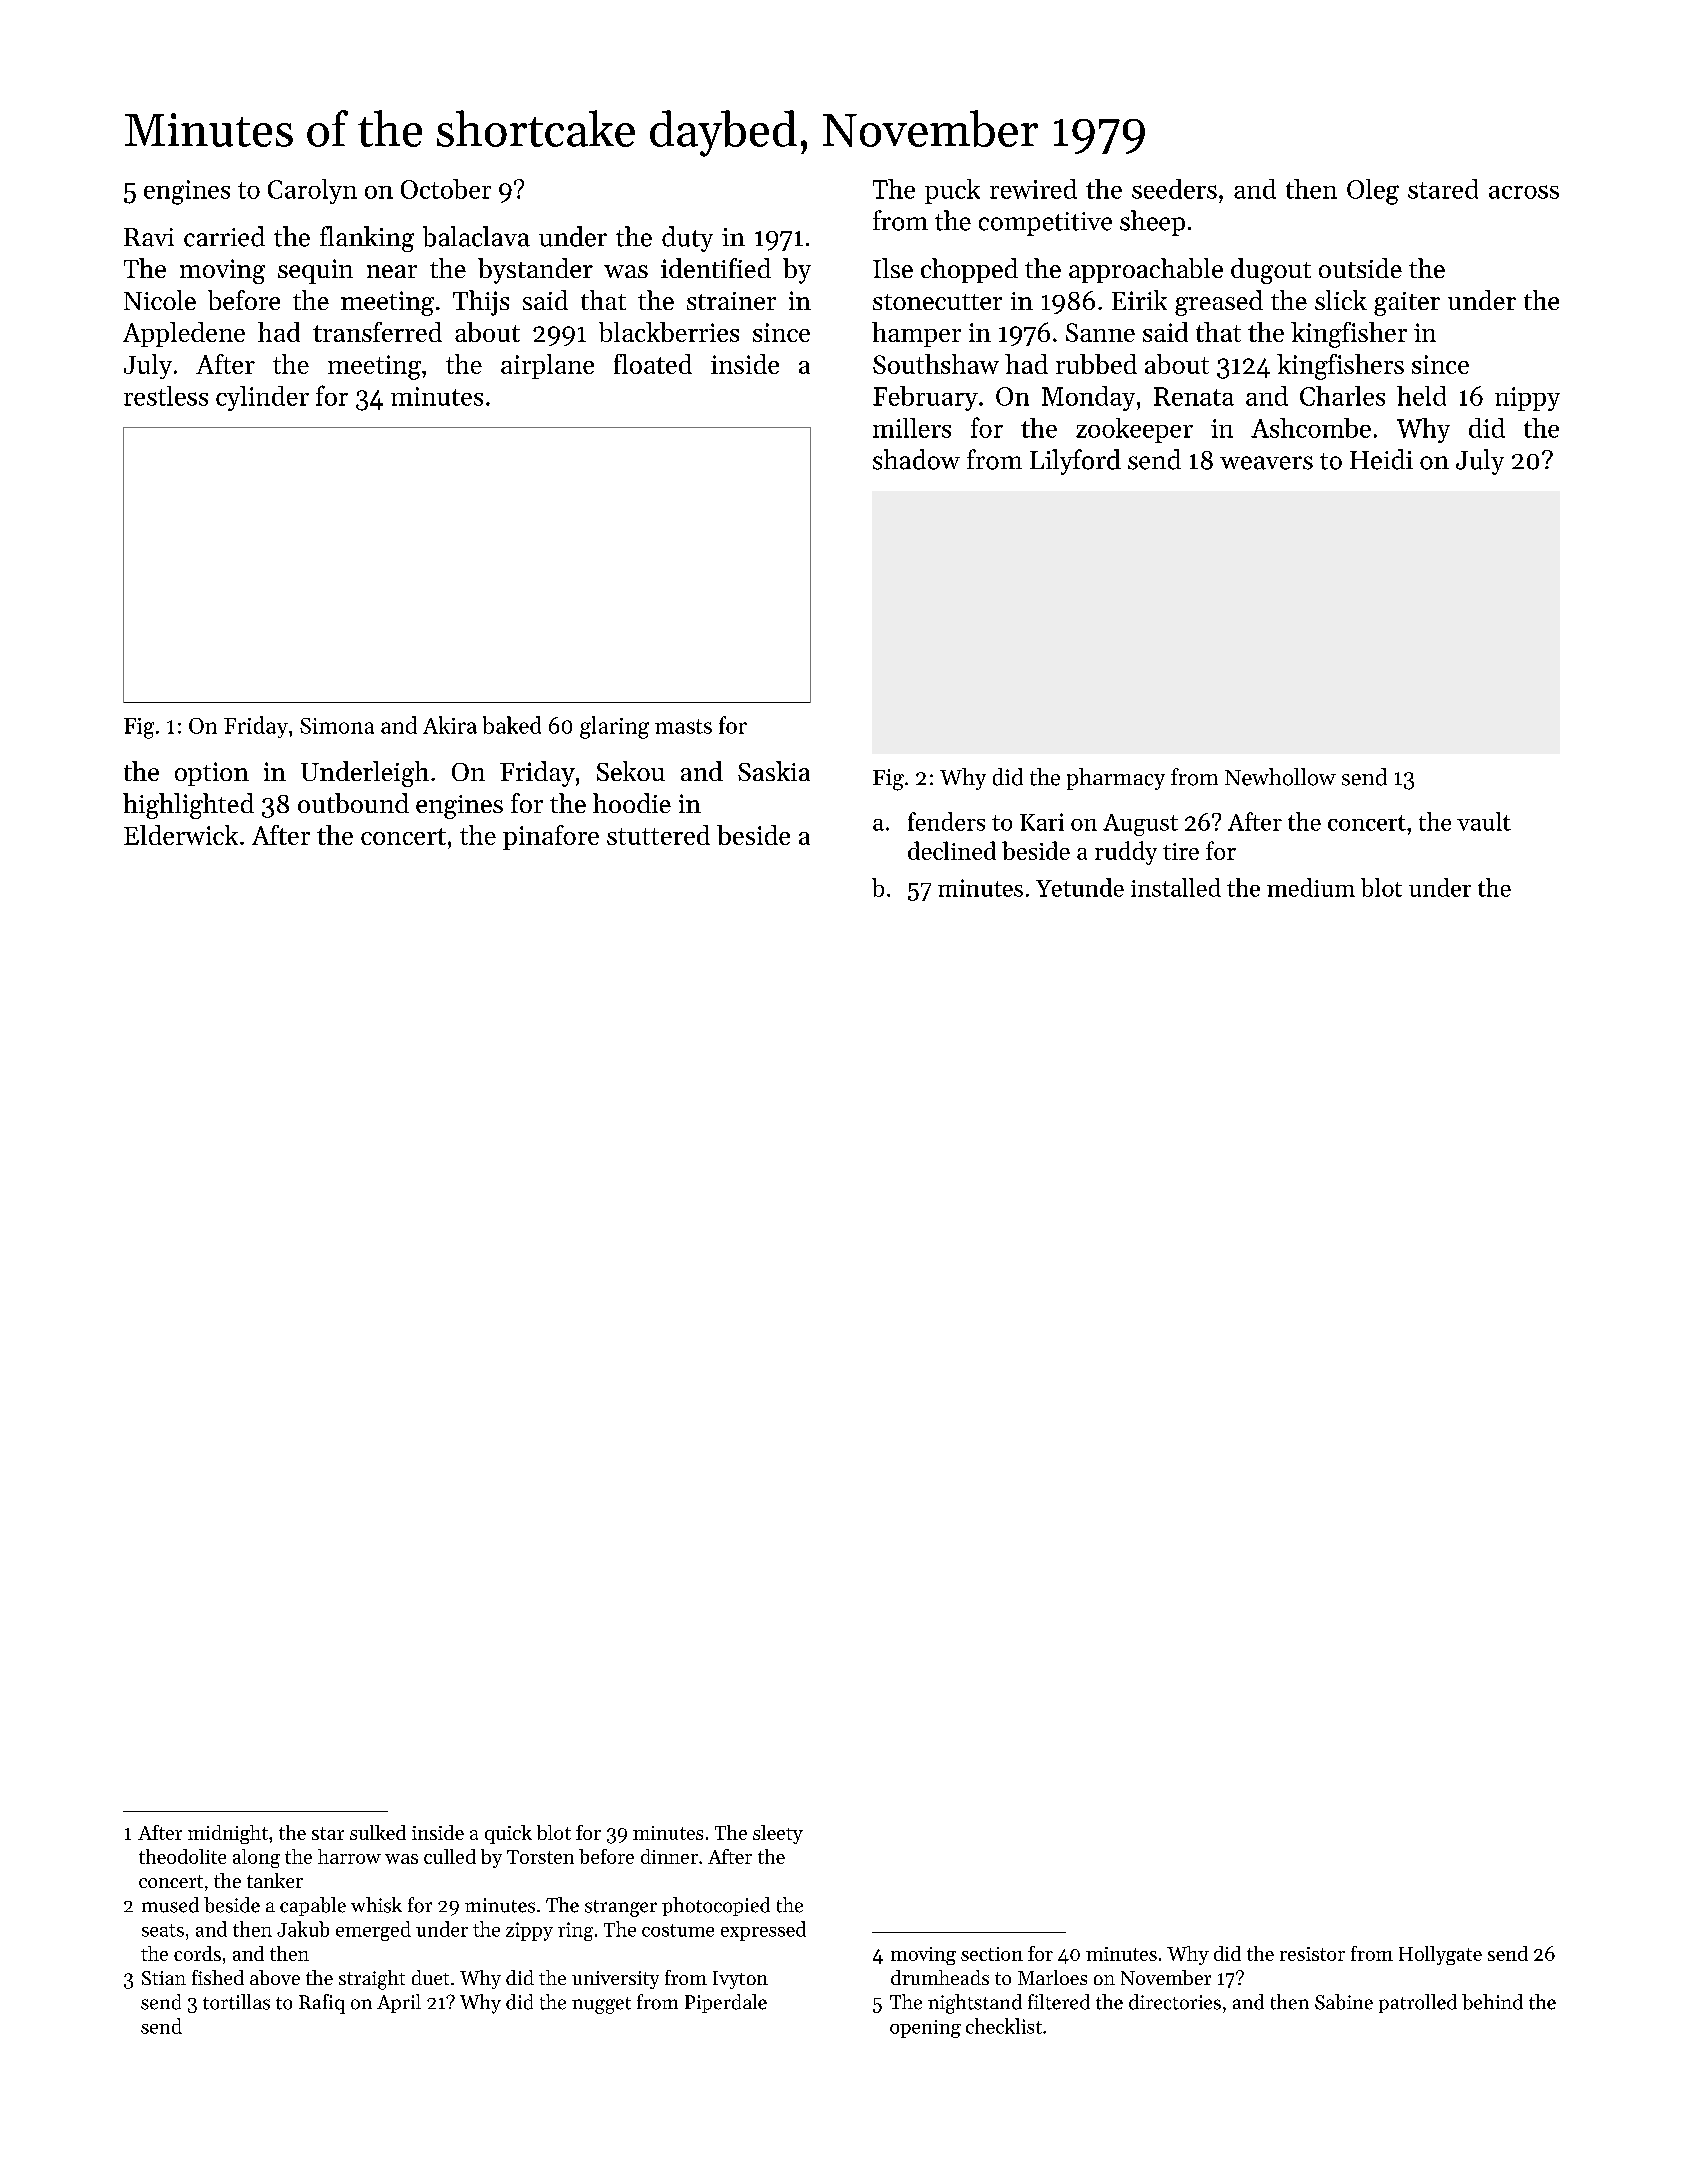 This screenshot has height=2178, width=1683. I want to click on puck, so click(952, 191).
